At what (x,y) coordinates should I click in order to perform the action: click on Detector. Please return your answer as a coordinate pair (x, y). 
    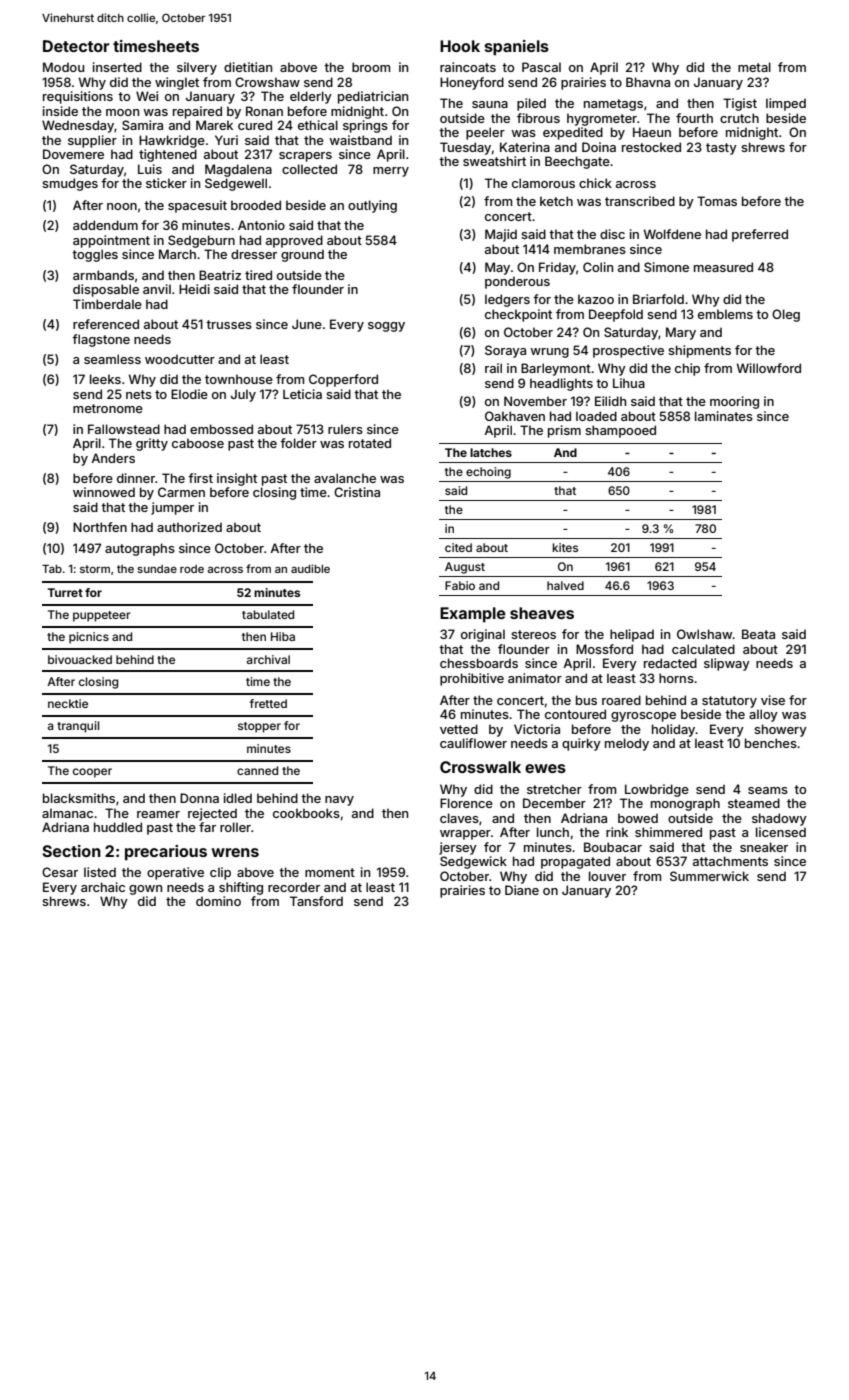
    Looking at the image, I should click on (76, 46).
